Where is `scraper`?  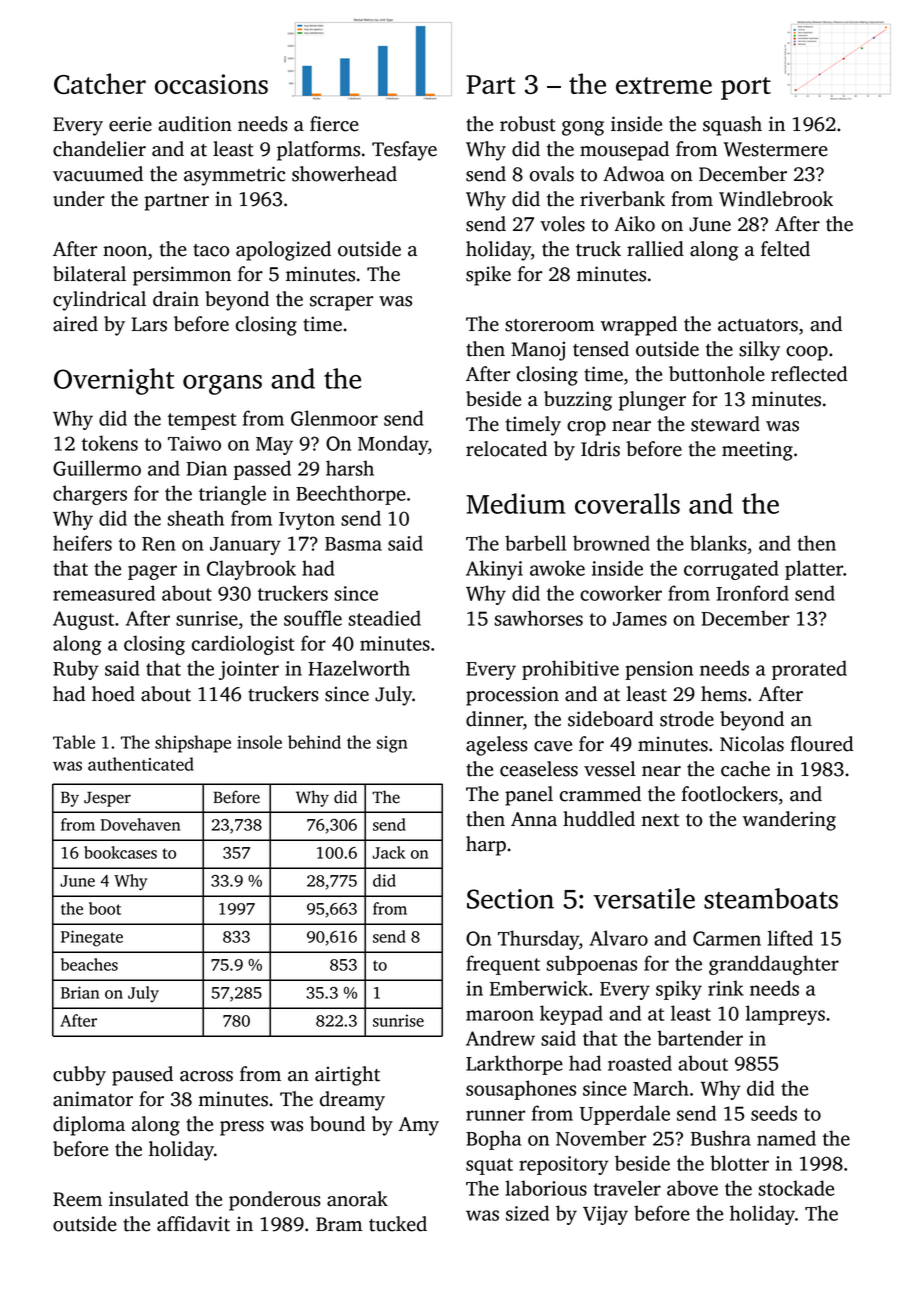 scraper is located at coordinates (341, 303).
